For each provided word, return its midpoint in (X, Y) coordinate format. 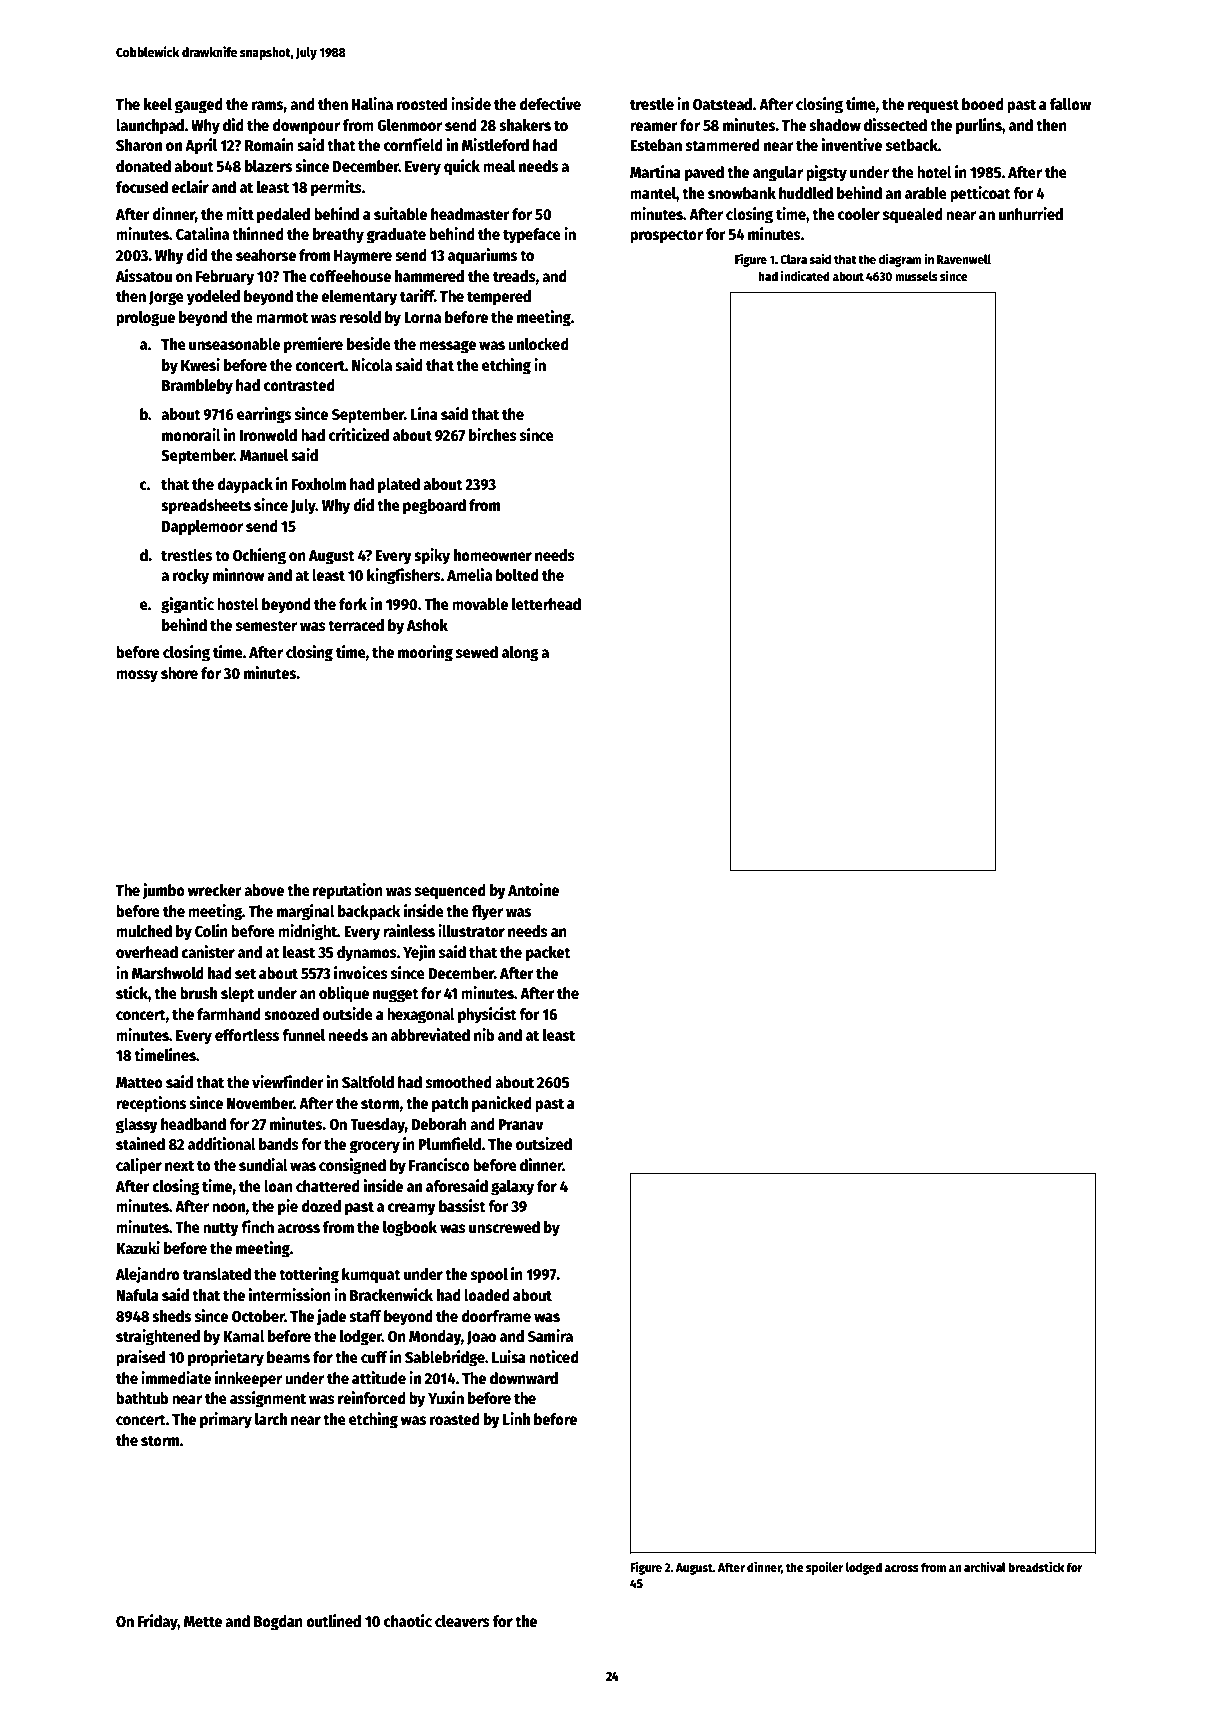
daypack (245, 486)
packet (548, 954)
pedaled (283, 216)
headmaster (470, 214)
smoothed (459, 1082)
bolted (517, 575)
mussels (916, 276)
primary (226, 1420)
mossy (137, 676)
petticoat (980, 194)
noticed (554, 1357)
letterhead (546, 604)
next (179, 1166)
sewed (477, 652)
